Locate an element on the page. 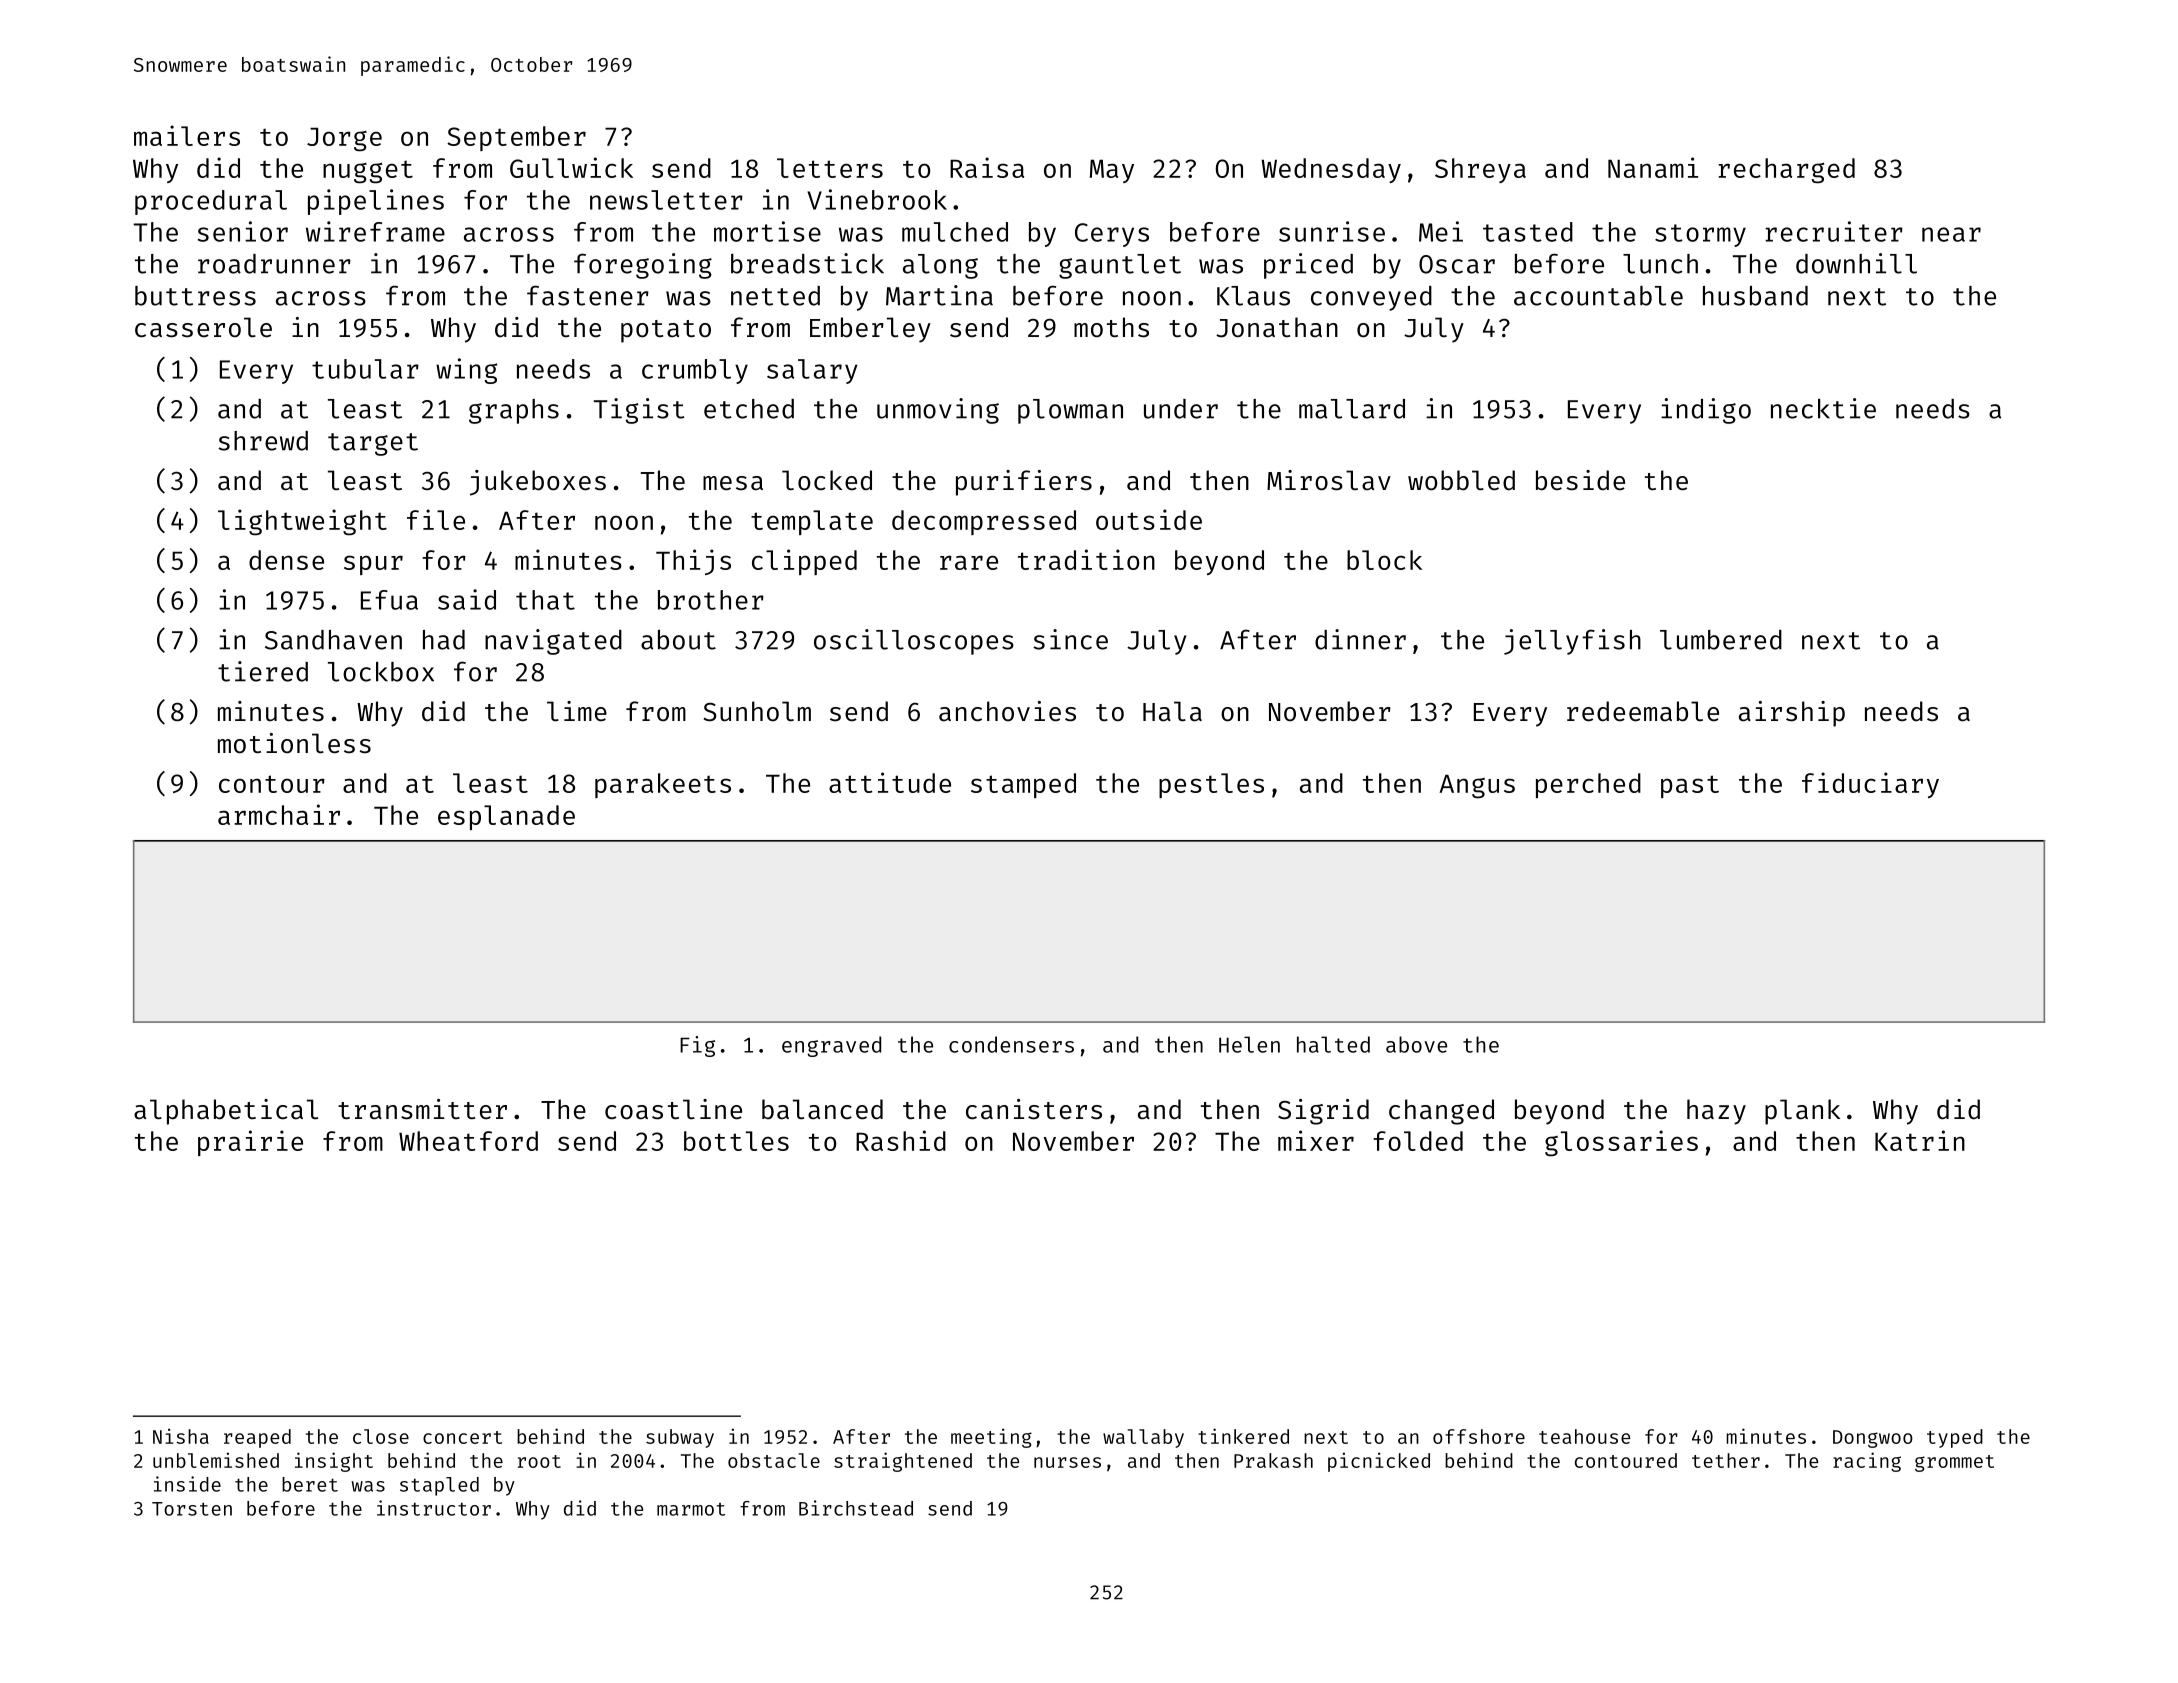 The height and width of the image is (1683, 2178). beside is located at coordinates (1580, 480).
